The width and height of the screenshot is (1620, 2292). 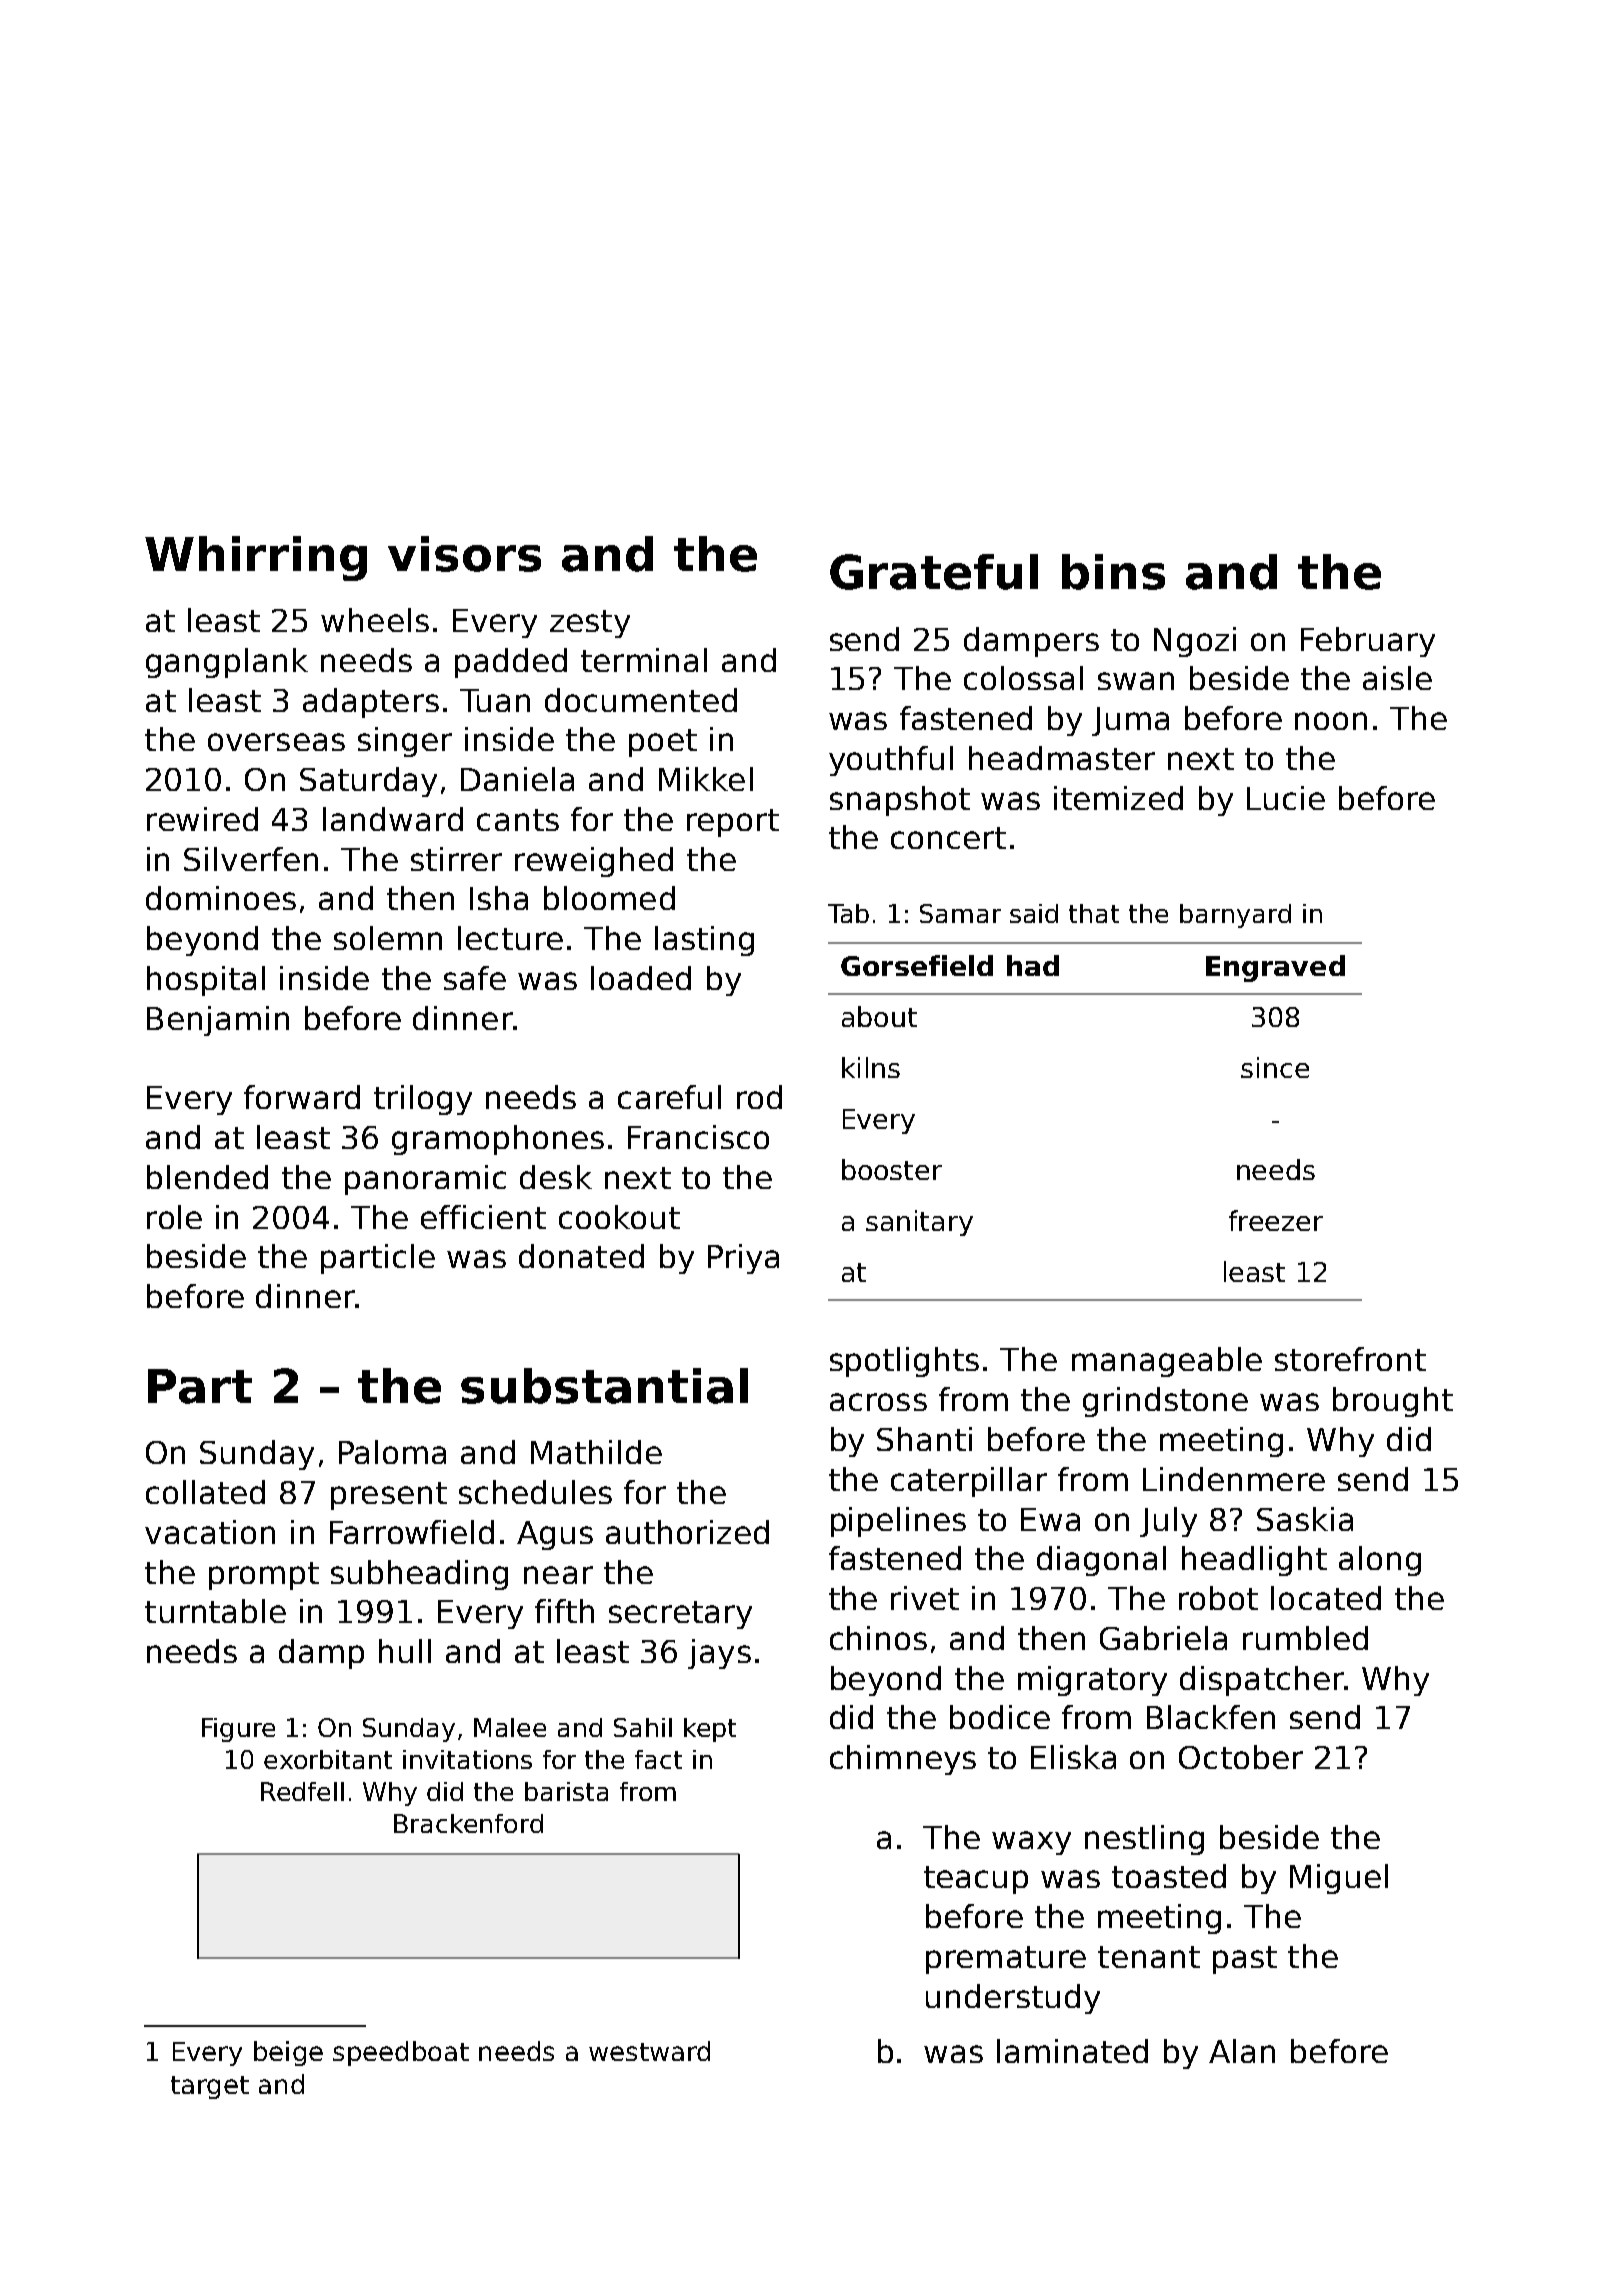 What do you see at coordinates (1013, 1999) in the screenshot?
I see `understudy` at bounding box center [1013, 1999].
